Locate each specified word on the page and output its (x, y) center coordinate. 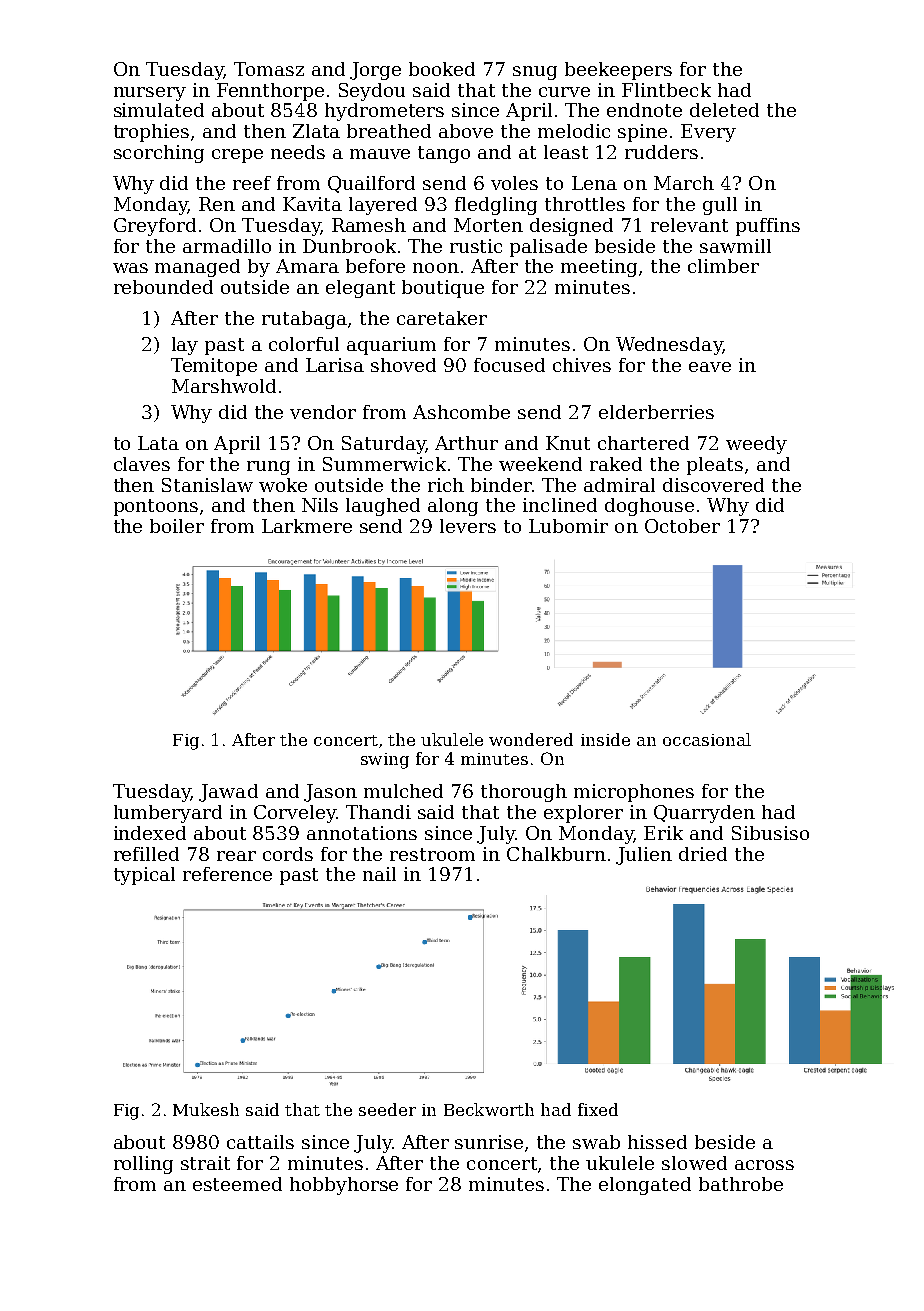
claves (142, 464)
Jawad (228, 793)
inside (605, 739)
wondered (531, 739)
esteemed (237, 1184)
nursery (150, 94)
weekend (540, 464)
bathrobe (741, 1184)
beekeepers (618, 71)
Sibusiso (770, 833)
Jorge (375, 71)
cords (288, 854)
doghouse (649, 507)
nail (379, 874)
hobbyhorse (344, 1186)
